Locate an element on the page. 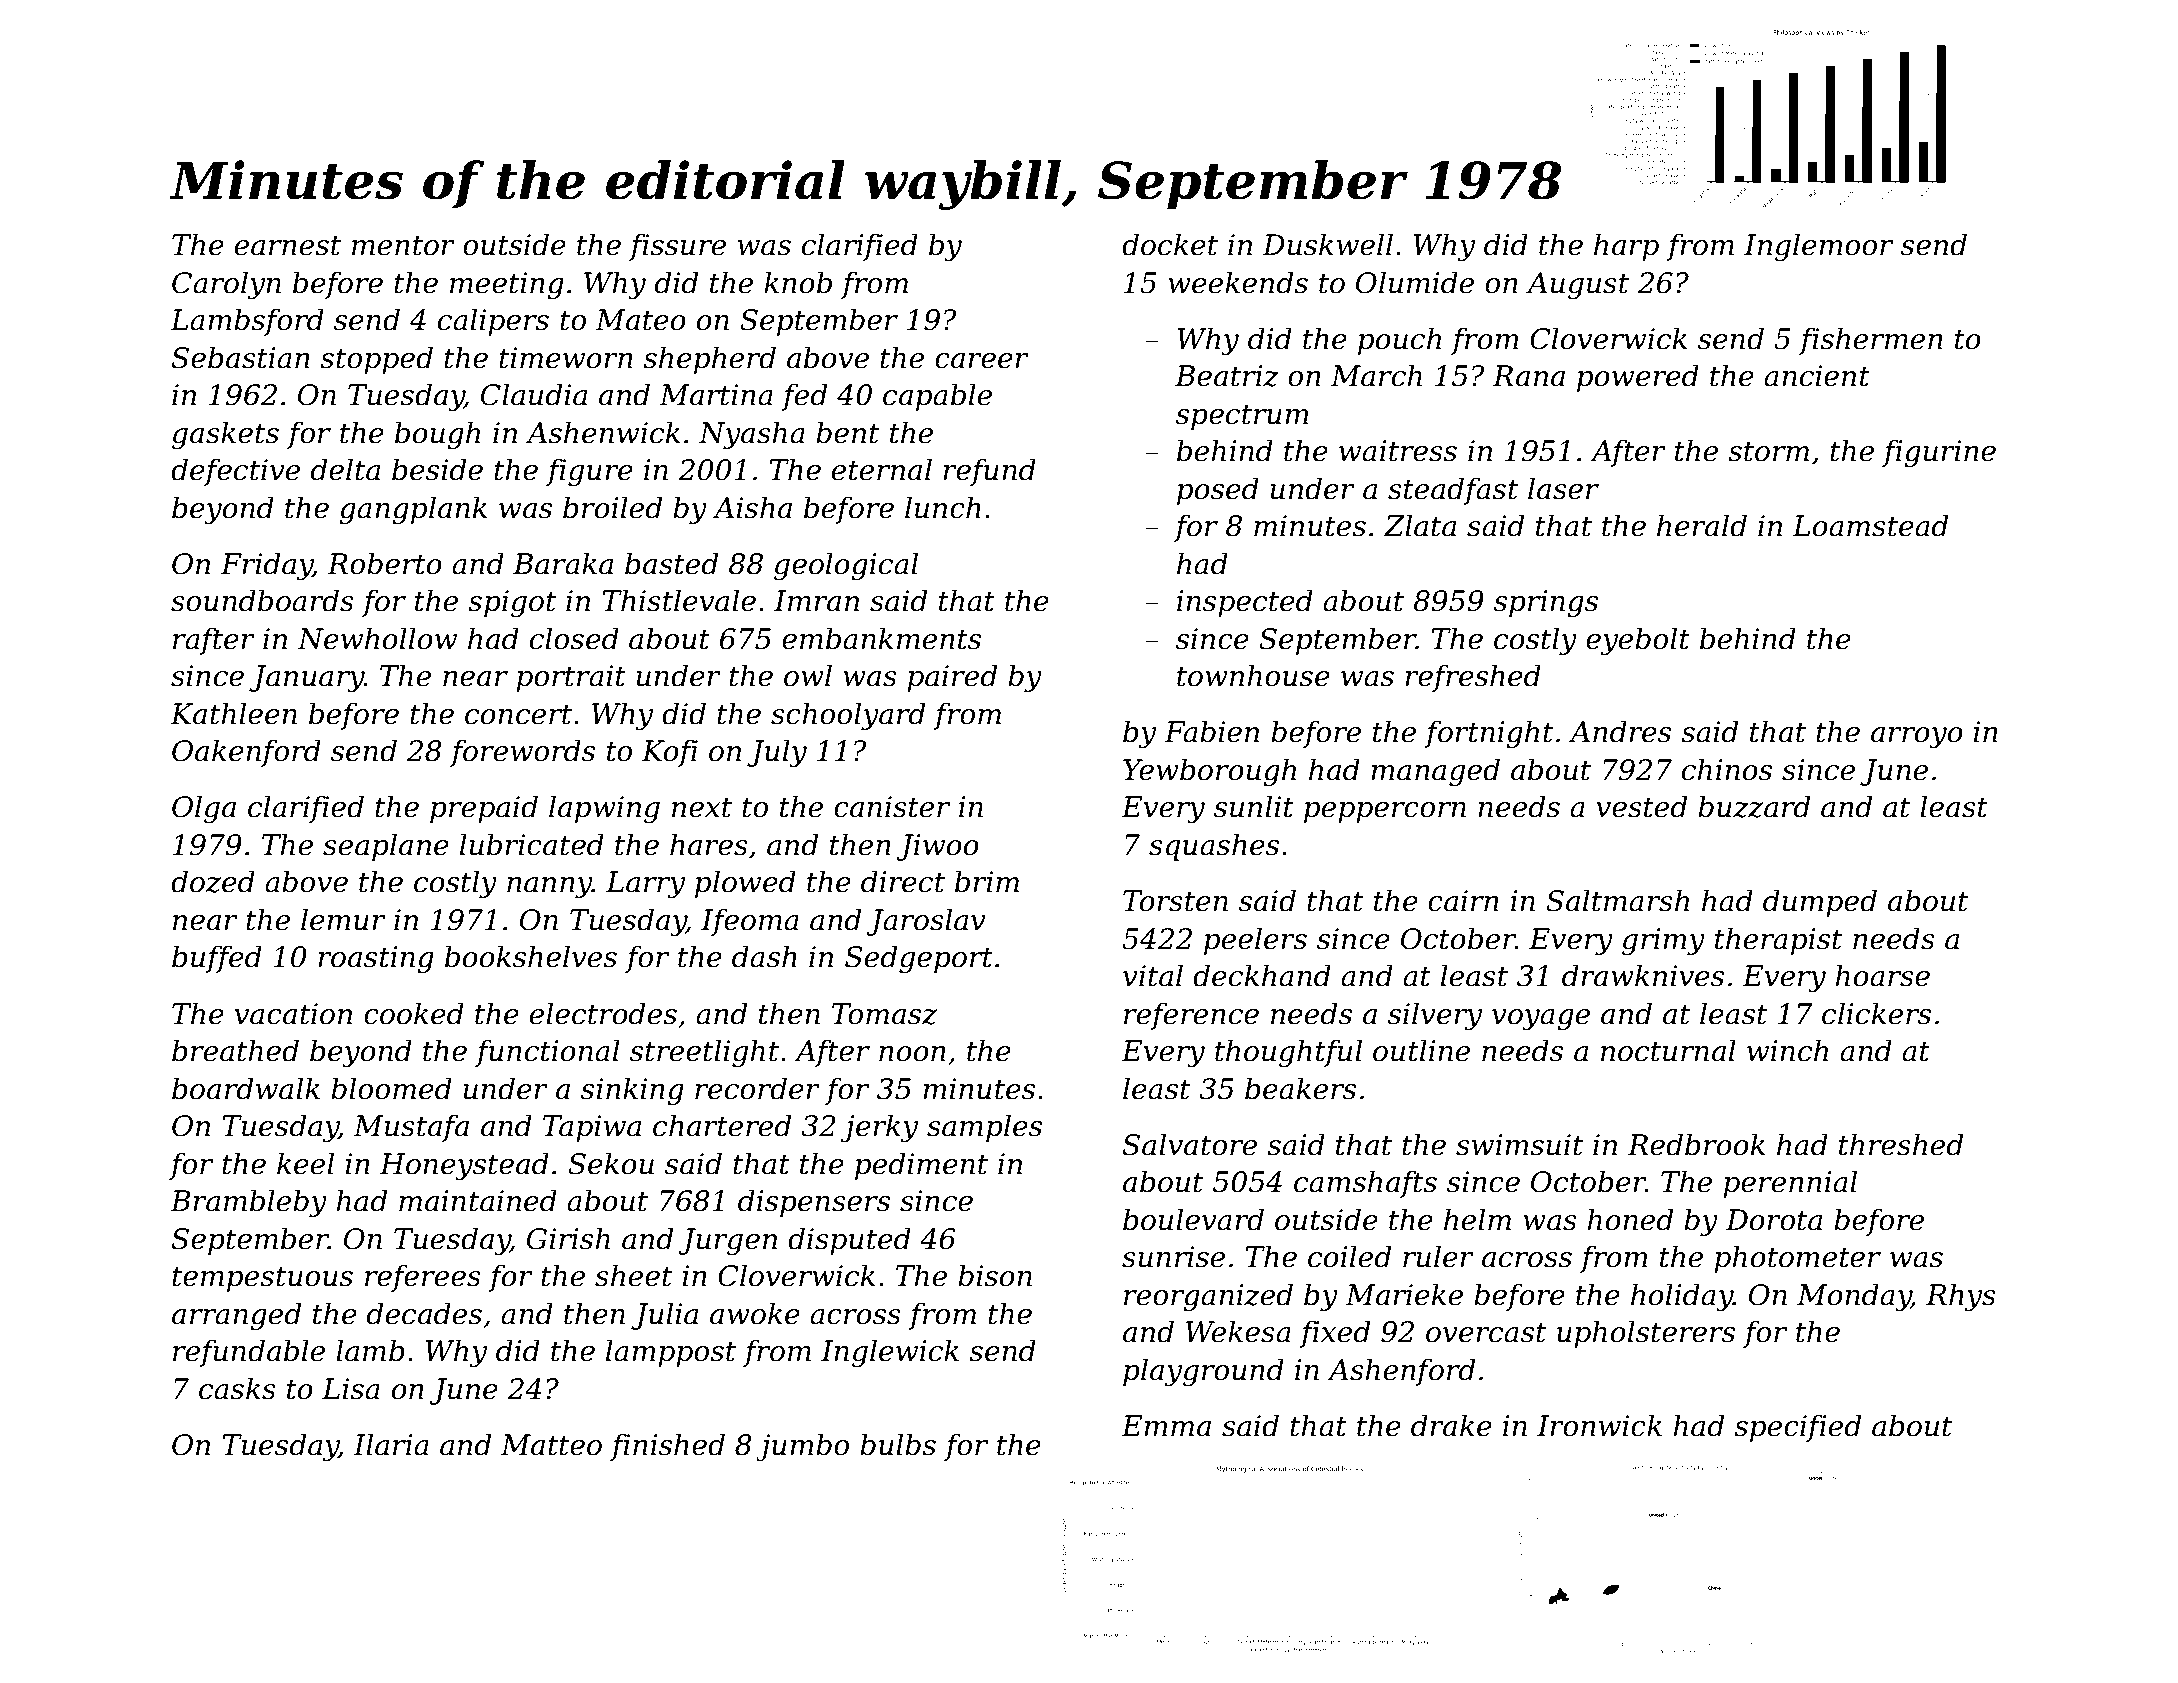 The height and width of the document is (1683, 2178). bulbs is located at coordinates (898, 1444).
